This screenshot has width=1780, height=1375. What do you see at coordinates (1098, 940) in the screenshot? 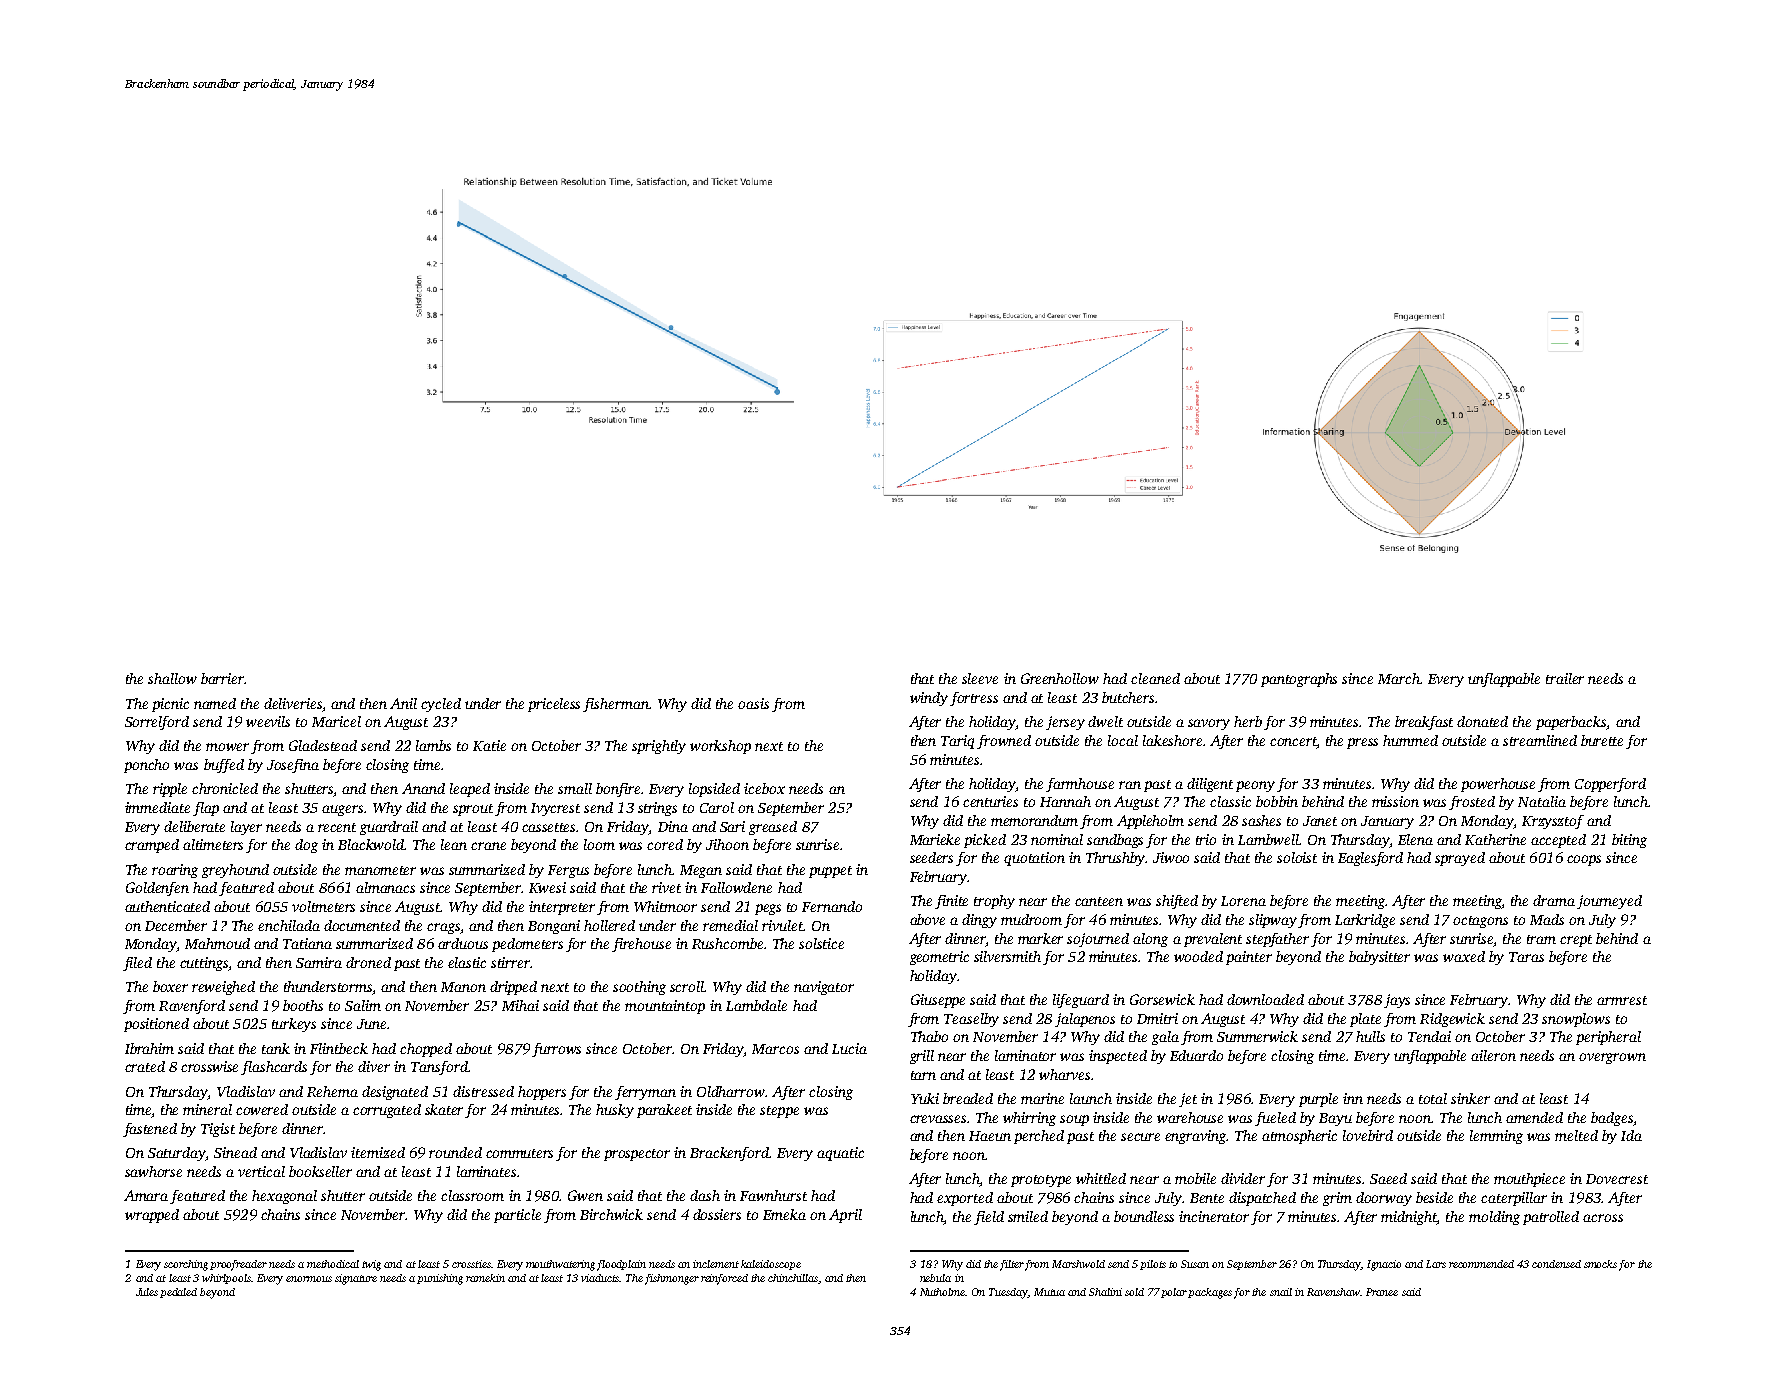
I see `sojourned` at bounding box center [1098, 940].
